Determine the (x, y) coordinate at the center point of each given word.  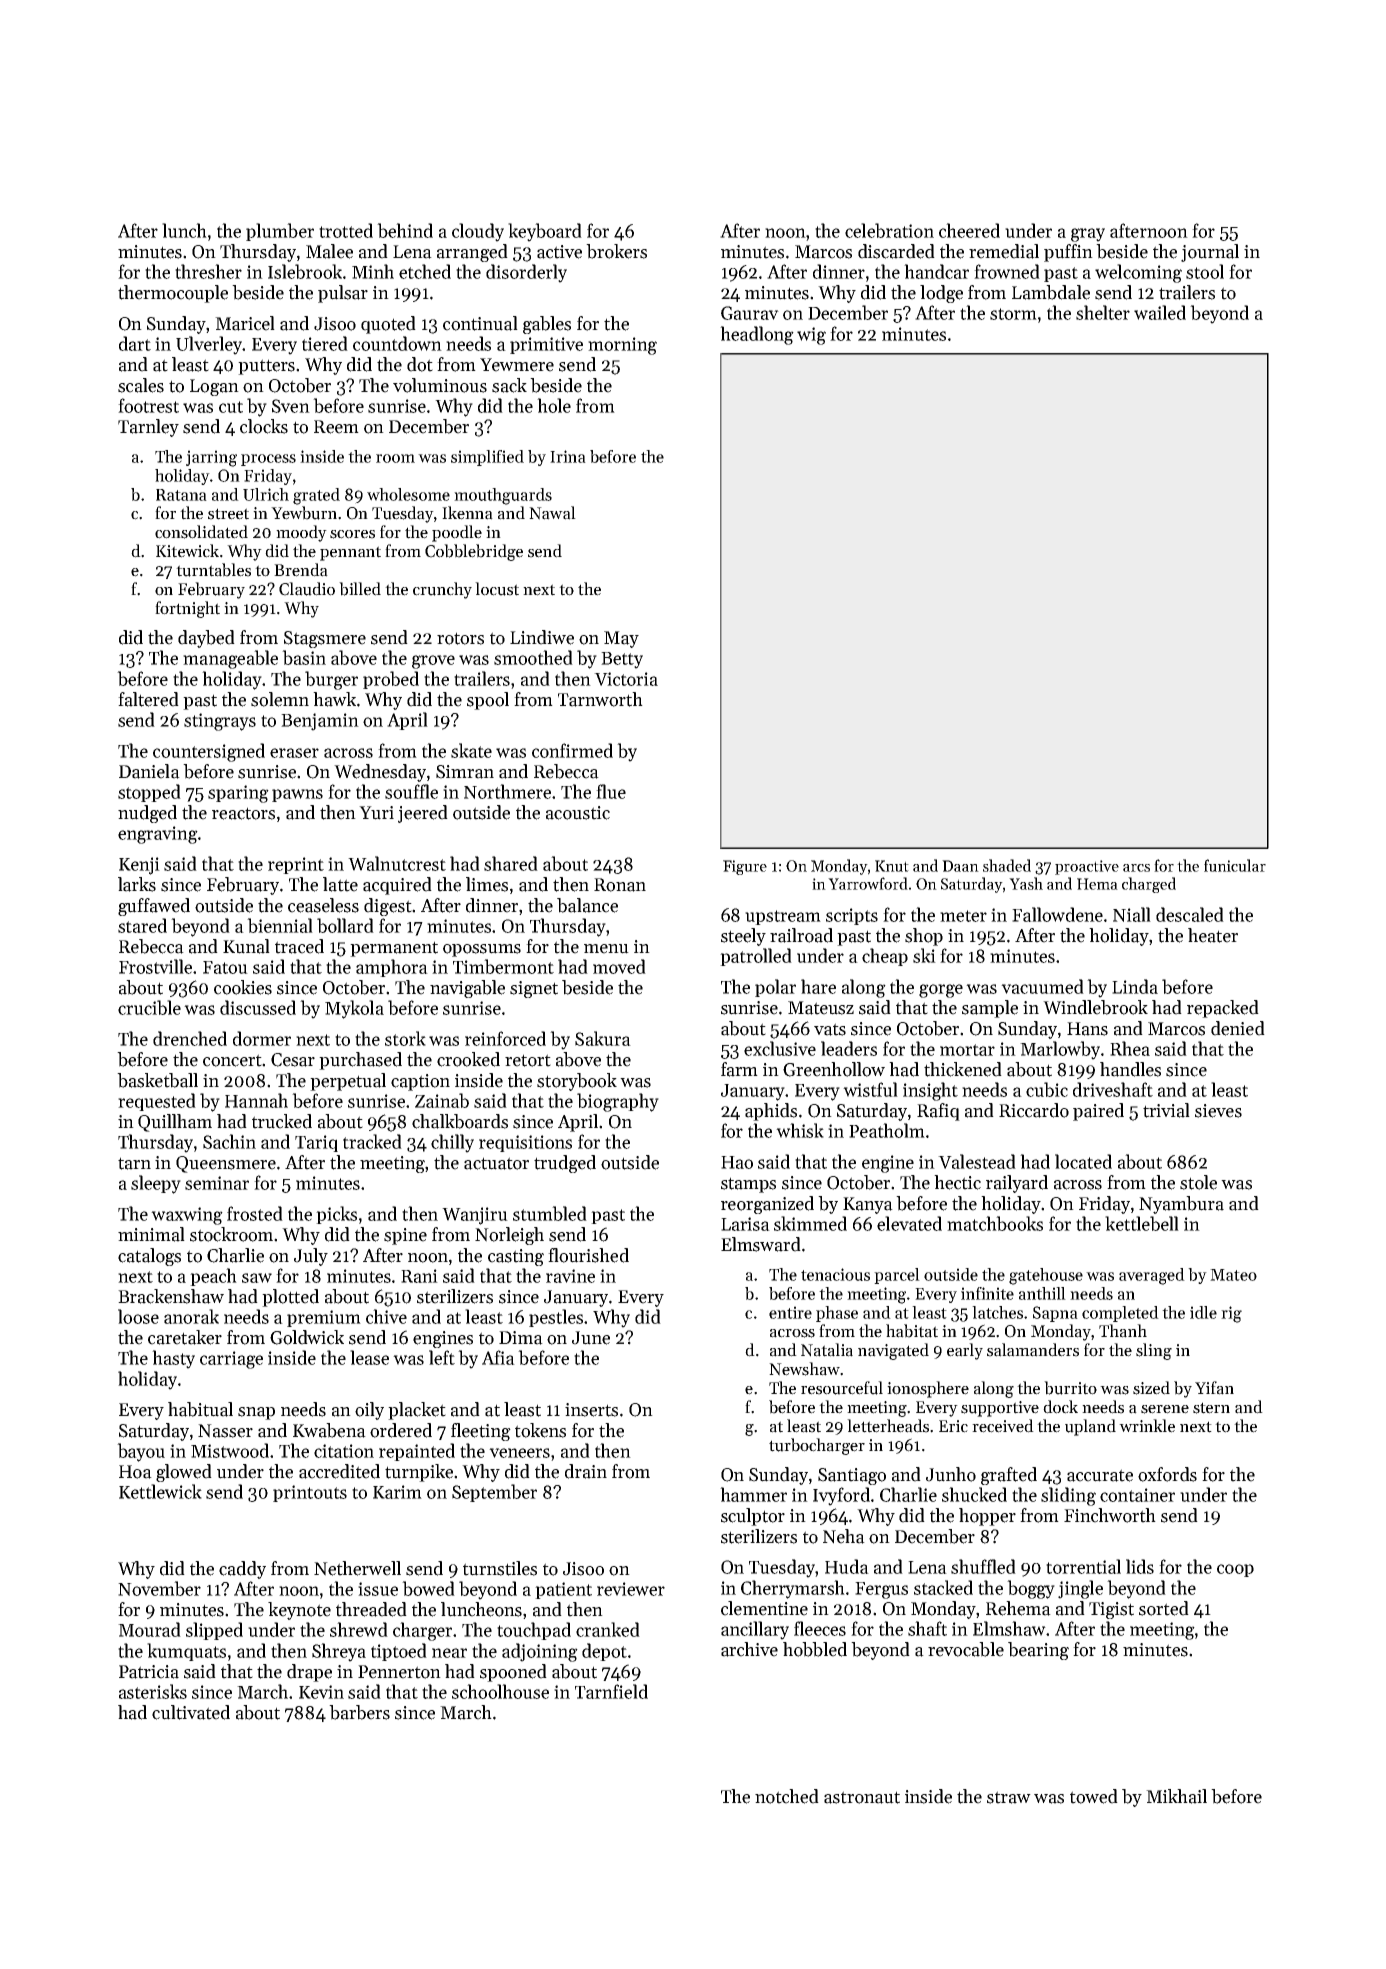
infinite (987, 1293)
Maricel (245, 323)
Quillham (175, 1123)
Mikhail (1176, 1796)
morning (622, 346)
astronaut (862, 1797)
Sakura (603, 1038)
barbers (359, 1712)
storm (1013, 314)
